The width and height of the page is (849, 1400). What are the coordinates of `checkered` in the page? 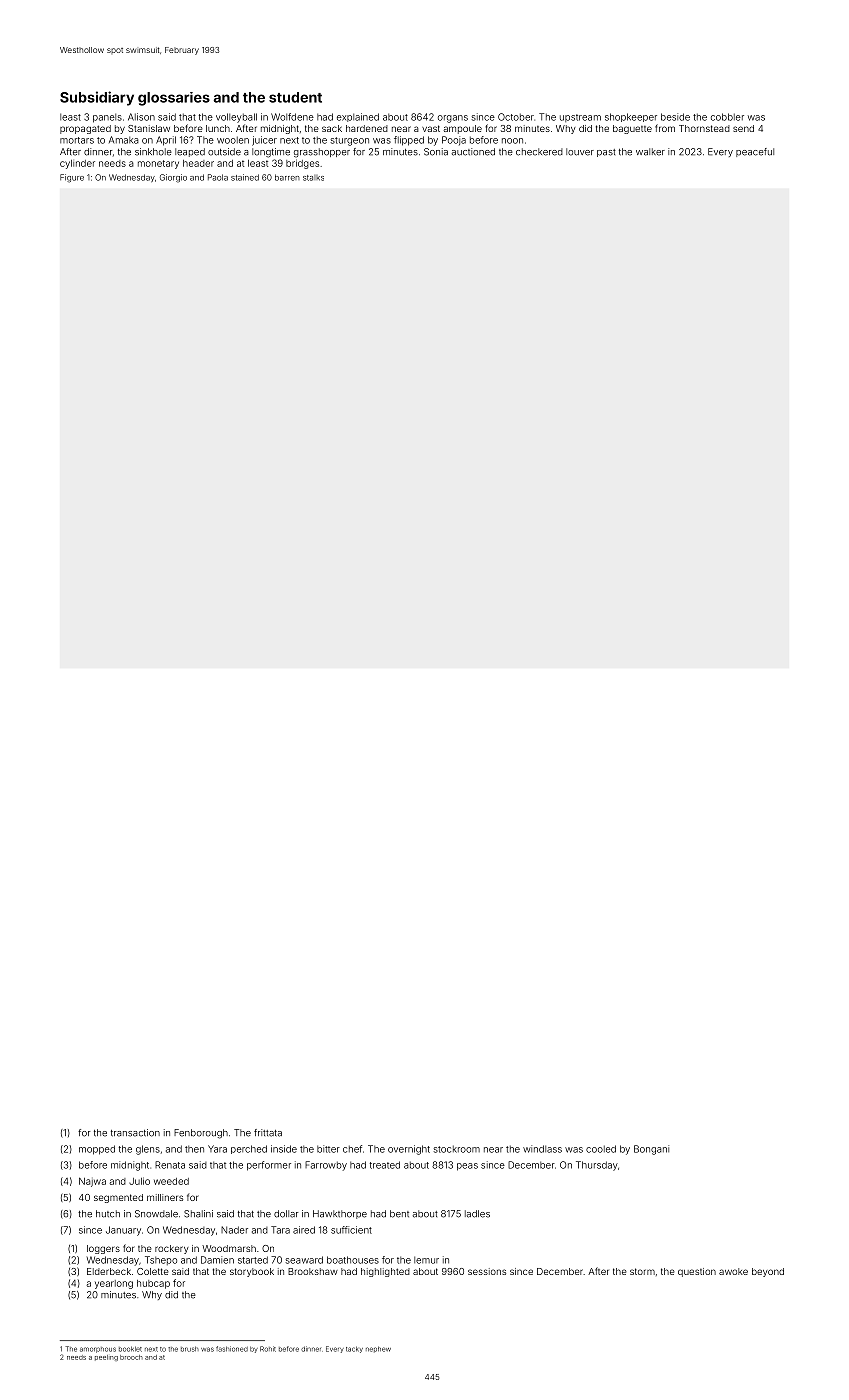 It's located at (539, 152).
